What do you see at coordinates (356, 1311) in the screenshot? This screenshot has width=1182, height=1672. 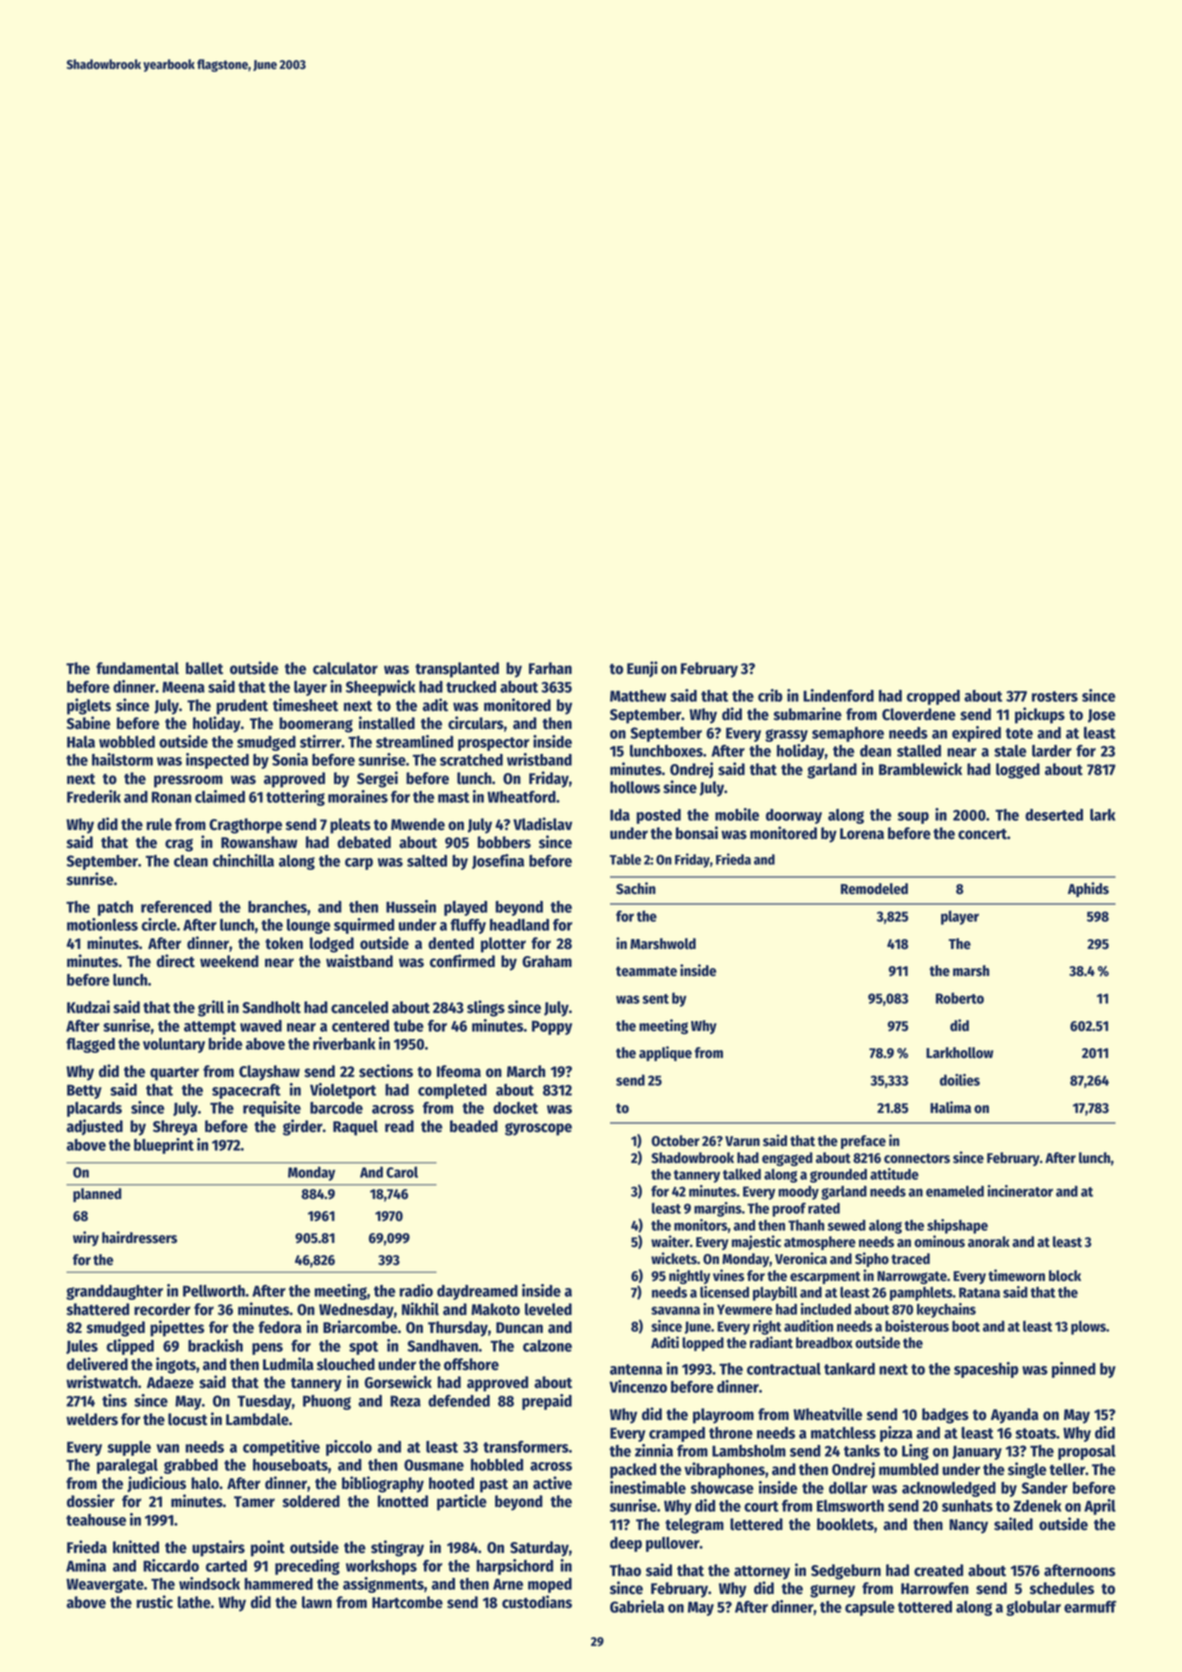 I see `Wednesday` at bounding box center [356, 1311].
